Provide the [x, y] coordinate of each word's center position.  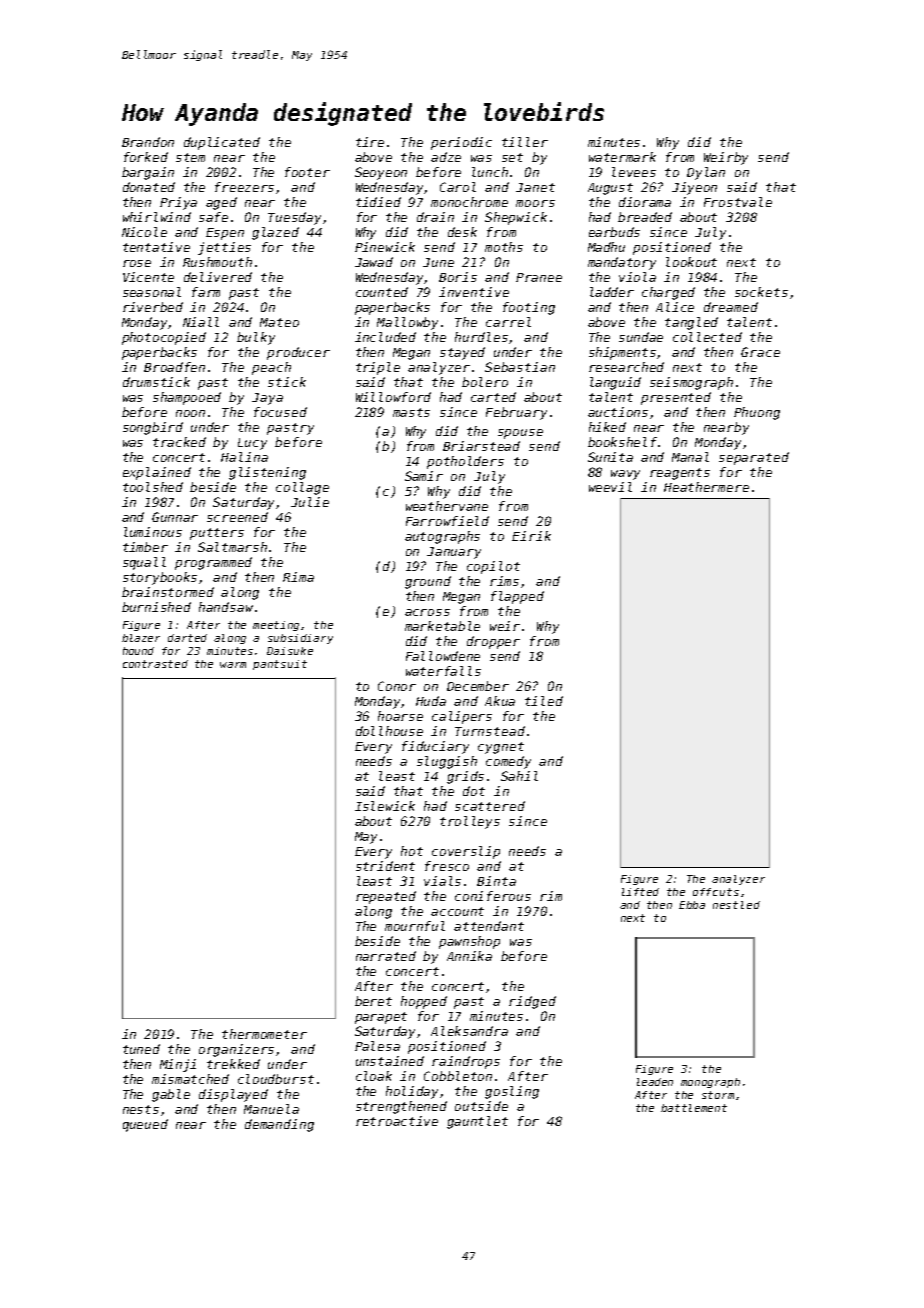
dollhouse [389, 731]
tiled [544, 701]
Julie [310, 502]
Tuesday [294, 218]
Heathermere [706, 487]
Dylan [706, 173]
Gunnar [175, 517]
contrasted [155, 664]
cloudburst [276, 1079]
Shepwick [516, 218]
